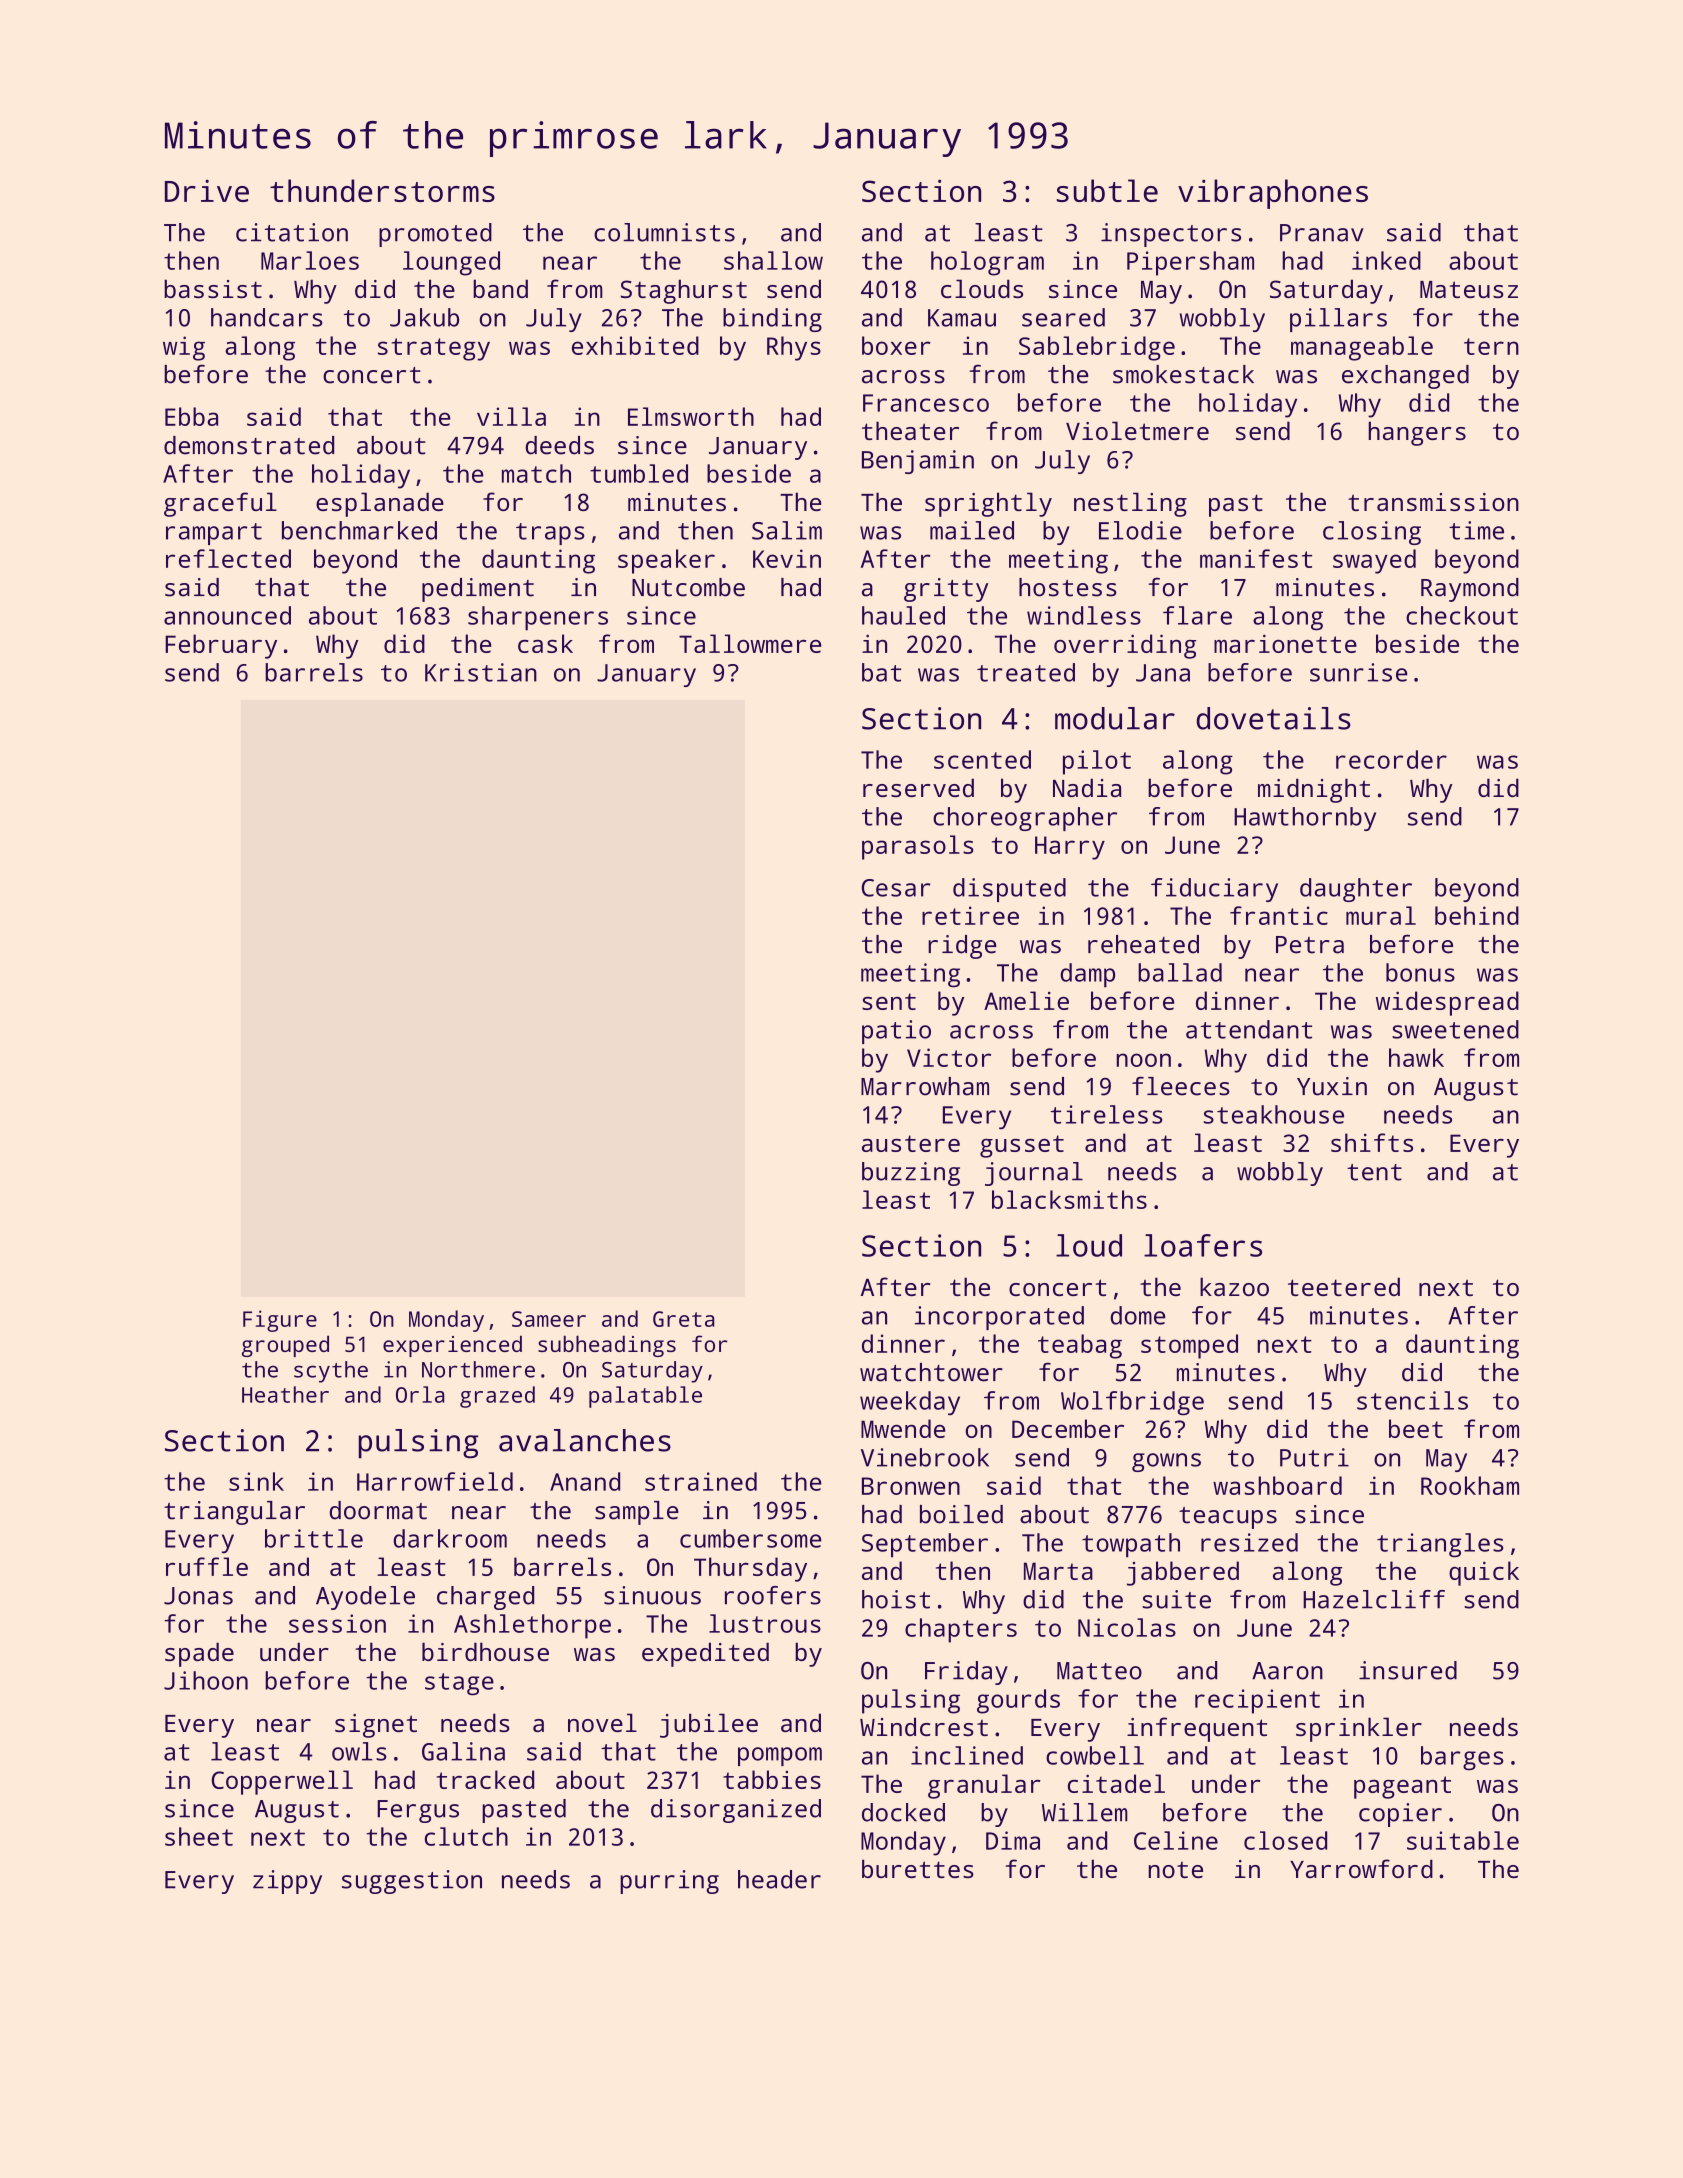 The height and width of the document is (2178, 1683). I want to click on closing, so click(1372, 533).
